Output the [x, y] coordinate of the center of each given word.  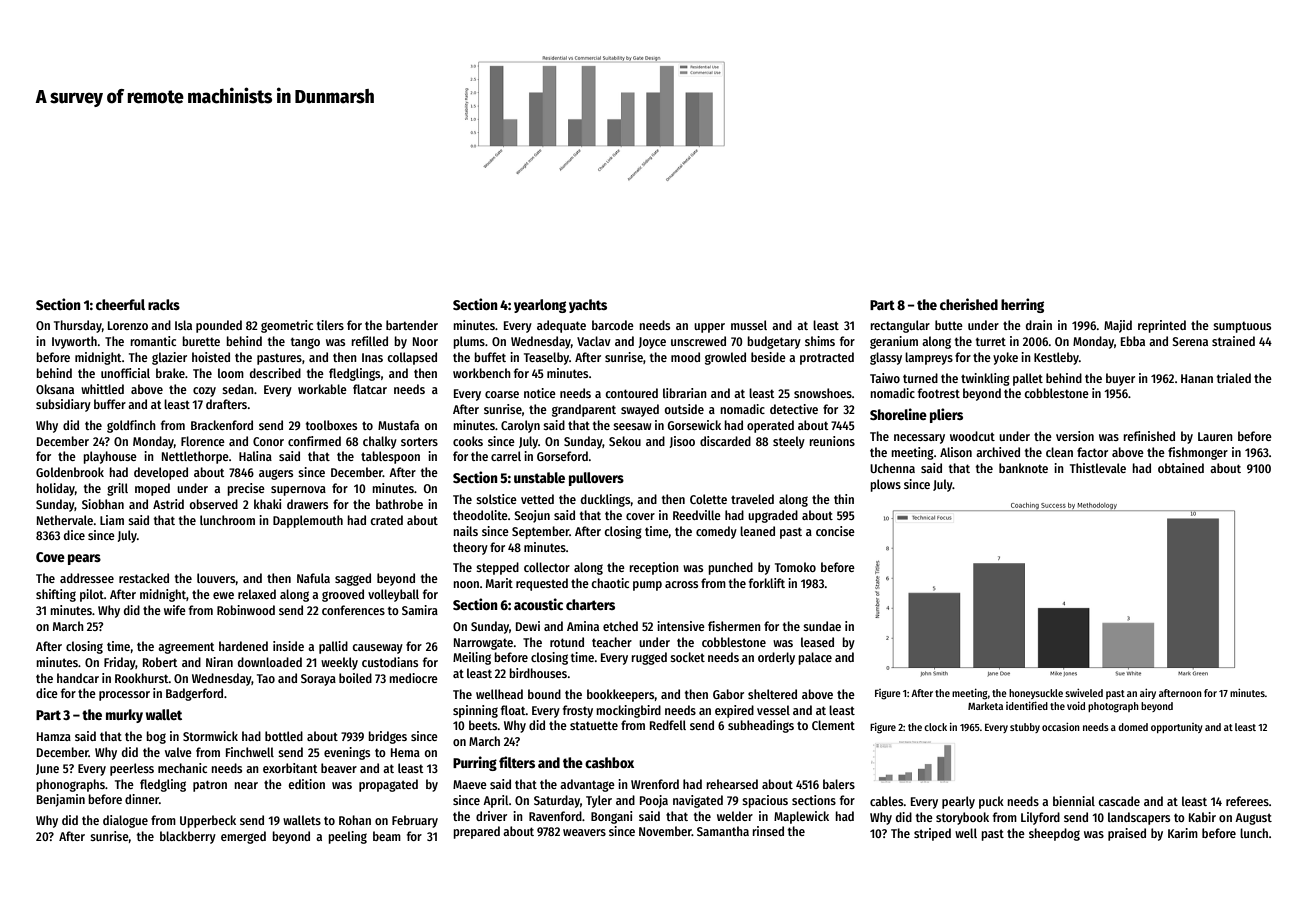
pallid [333, 647]
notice [540, 393]
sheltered [772, 694]
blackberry [188, 837]
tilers [330, 325]
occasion [1061, 726]
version [1075, 436]
